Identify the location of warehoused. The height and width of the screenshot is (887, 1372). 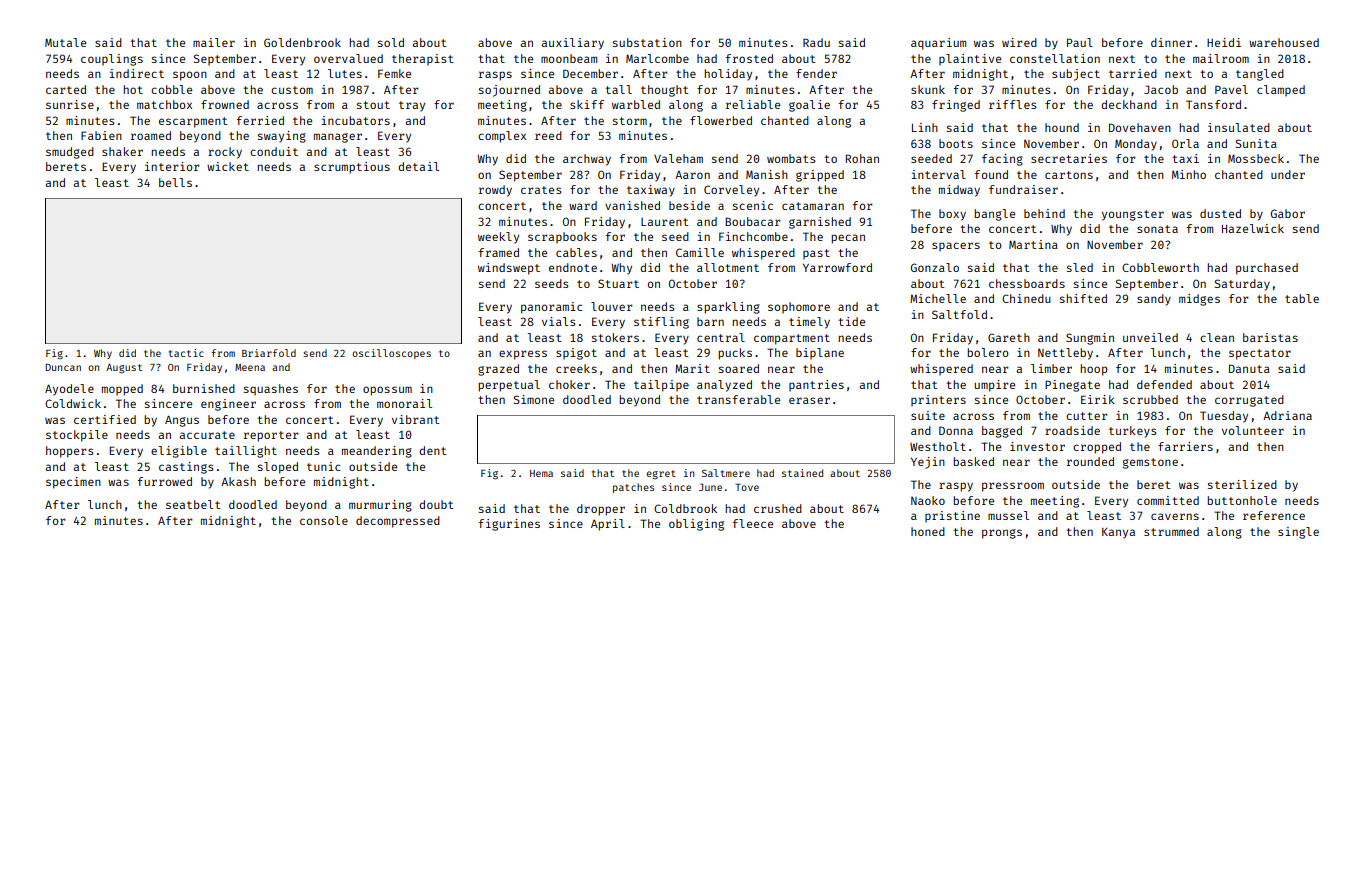
(1284, 42).
